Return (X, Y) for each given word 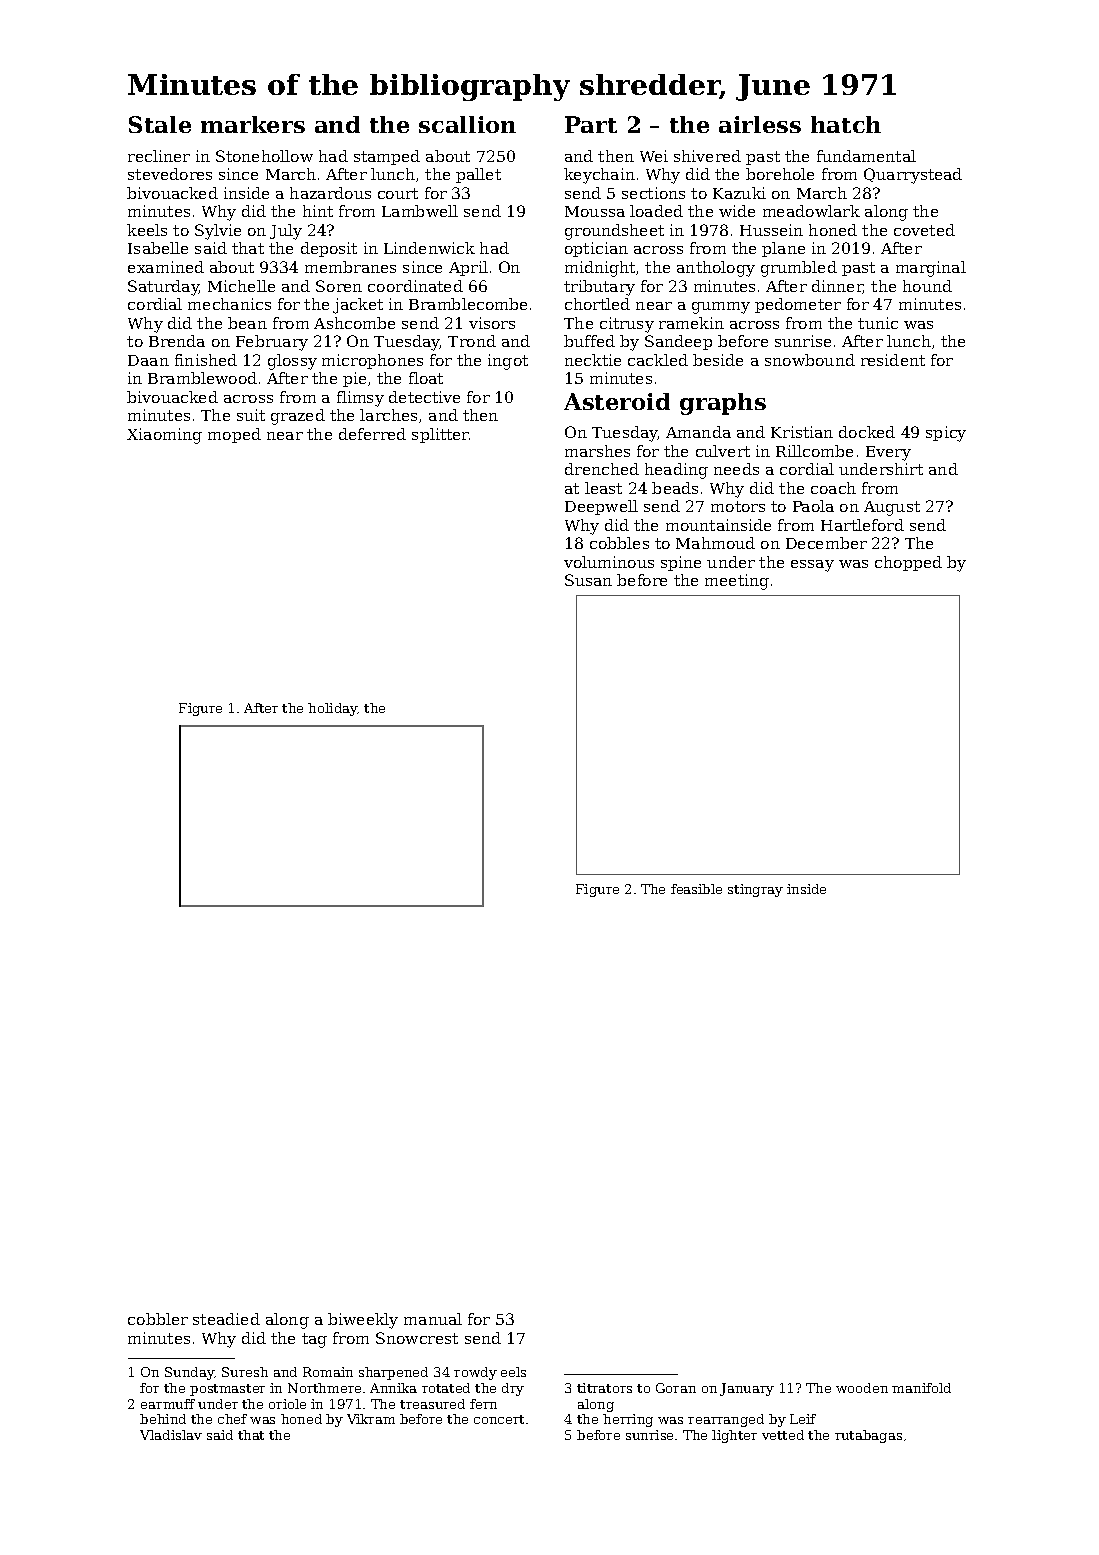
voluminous (609, 562)
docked (867, 432)
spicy (946, 434)
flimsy (360, 399)
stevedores (170, 174)
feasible (696, 889)
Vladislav (171, 1435)
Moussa (595, 211)
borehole (780, 174)
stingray (755, 890)
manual (433, 1319)
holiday (332, 709)
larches (388, 415)
